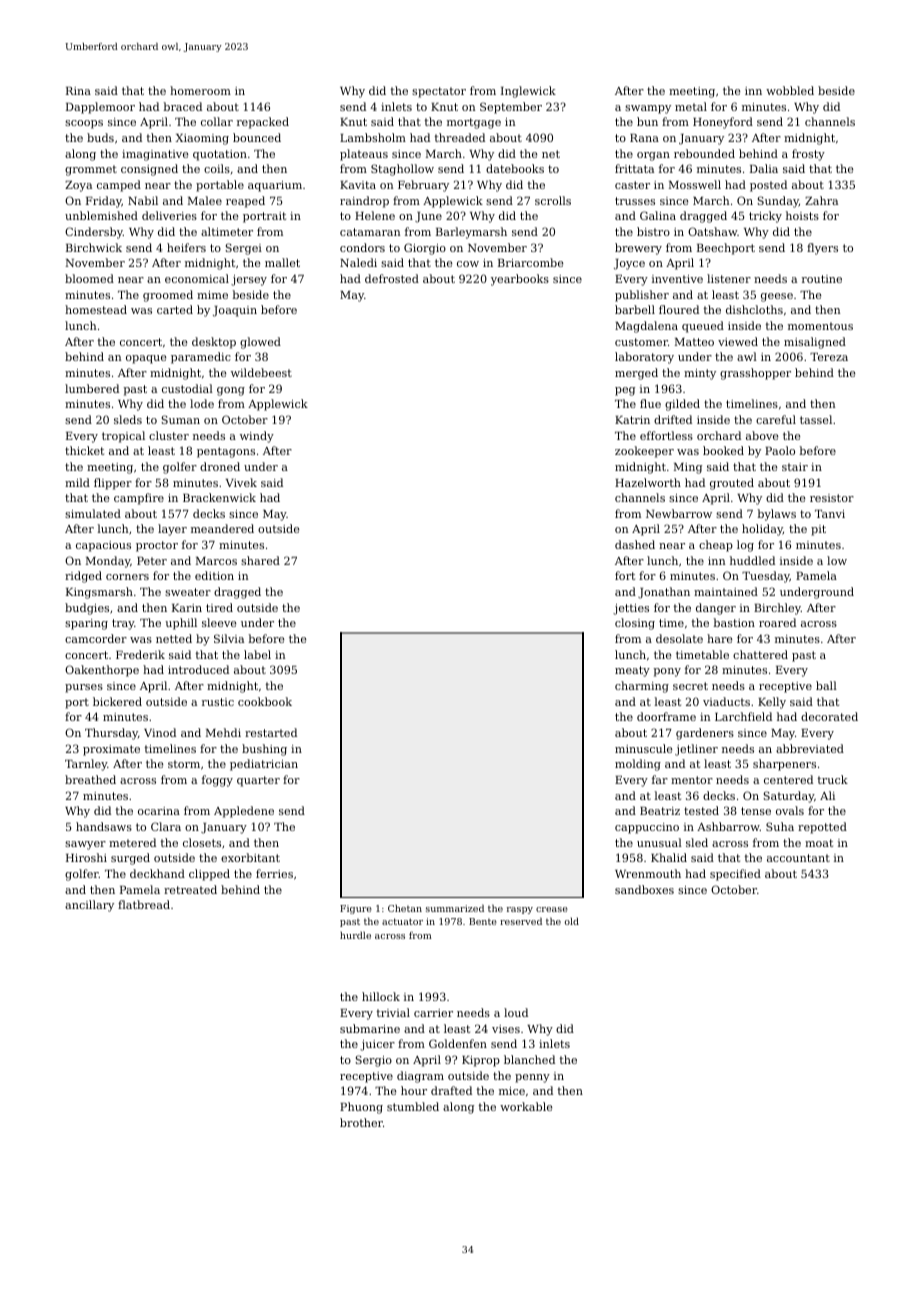 Image resolution: width=924 pixels, height=1308 pixels. I want to click on Phuong, so click(361, 1108).
